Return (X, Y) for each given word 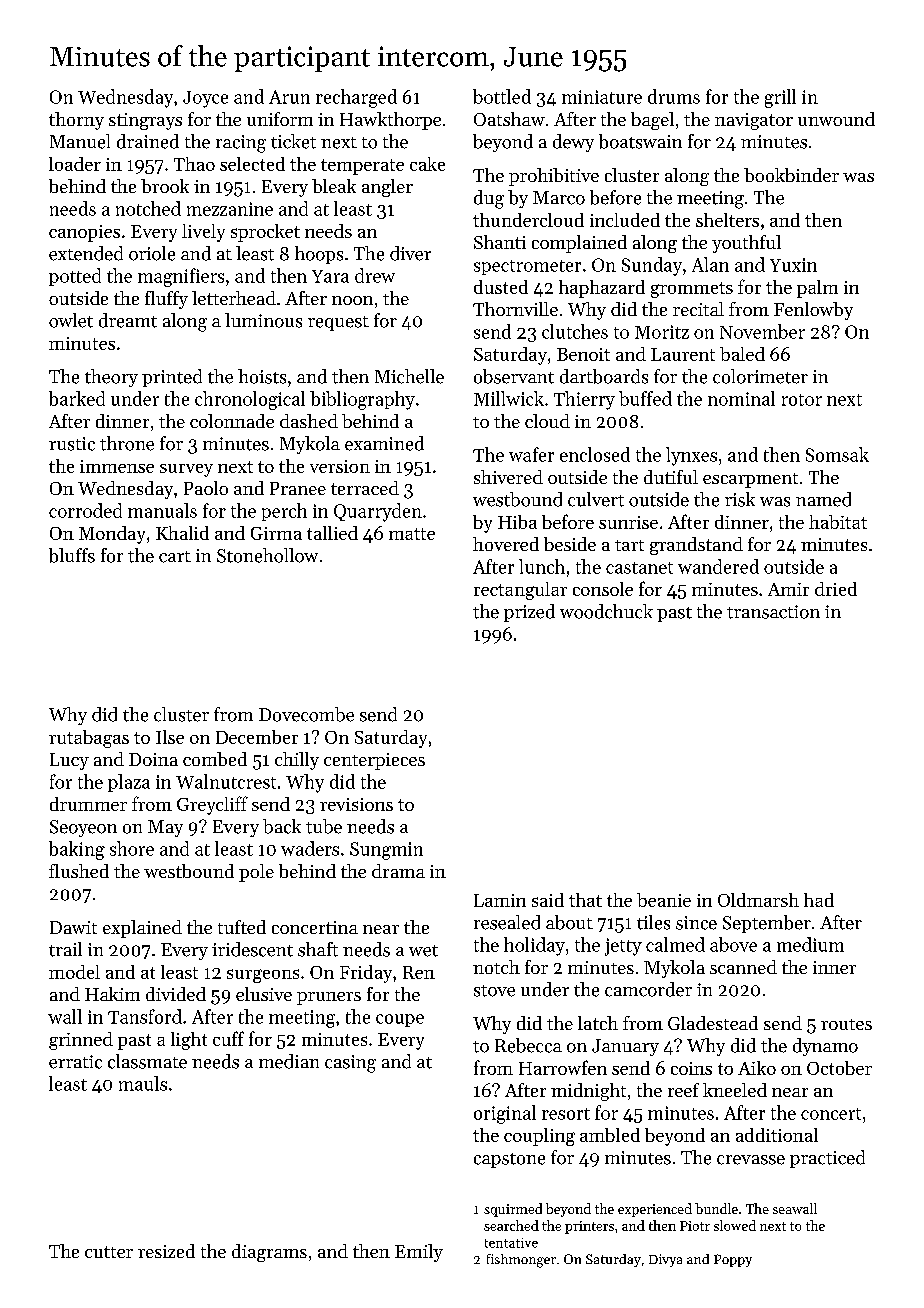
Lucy (69, 761)
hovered (506, 544)
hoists (262, 376)
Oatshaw (509, 119)
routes (846, 1024)
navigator (754, 121)
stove (494, 991)
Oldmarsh (758, 900)
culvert (596, 499)
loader (75, 164)
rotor (802, 400)
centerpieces (374, 761)
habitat (838, 522)
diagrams (269, 1253)
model (74, 972)
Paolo (206, 488)
